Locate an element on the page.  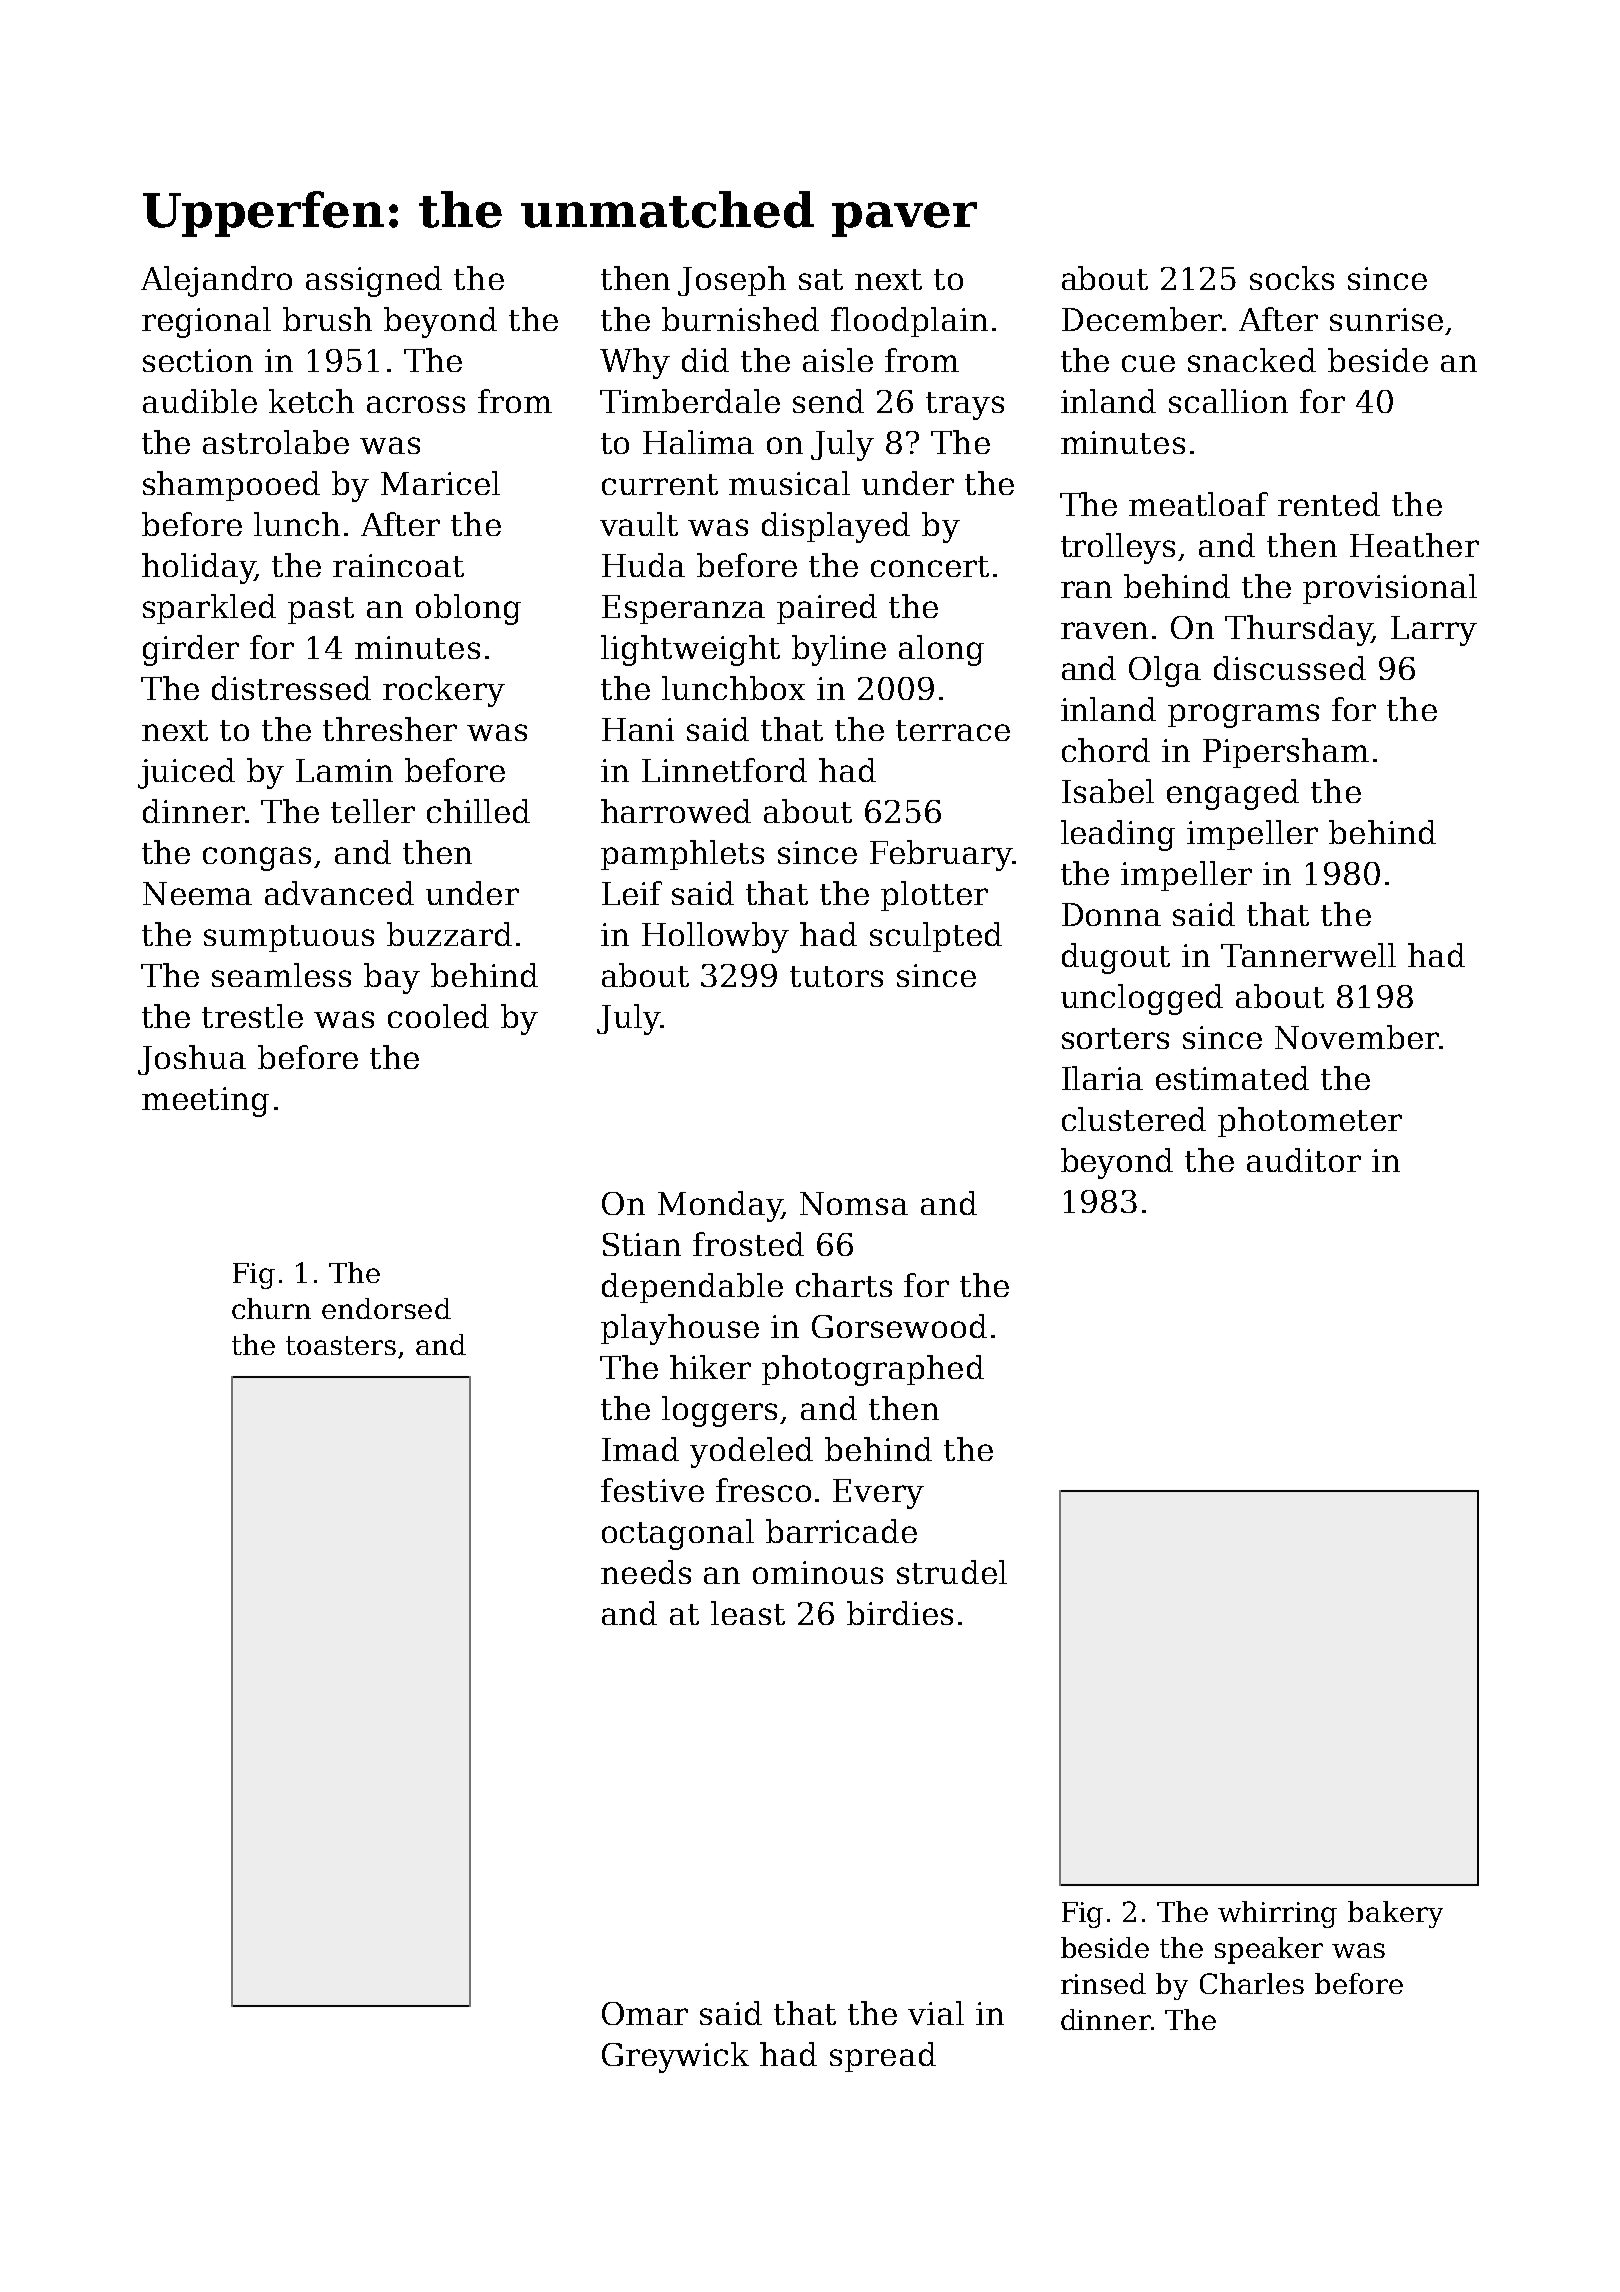
rented is located at coordinates (1329, 504).
